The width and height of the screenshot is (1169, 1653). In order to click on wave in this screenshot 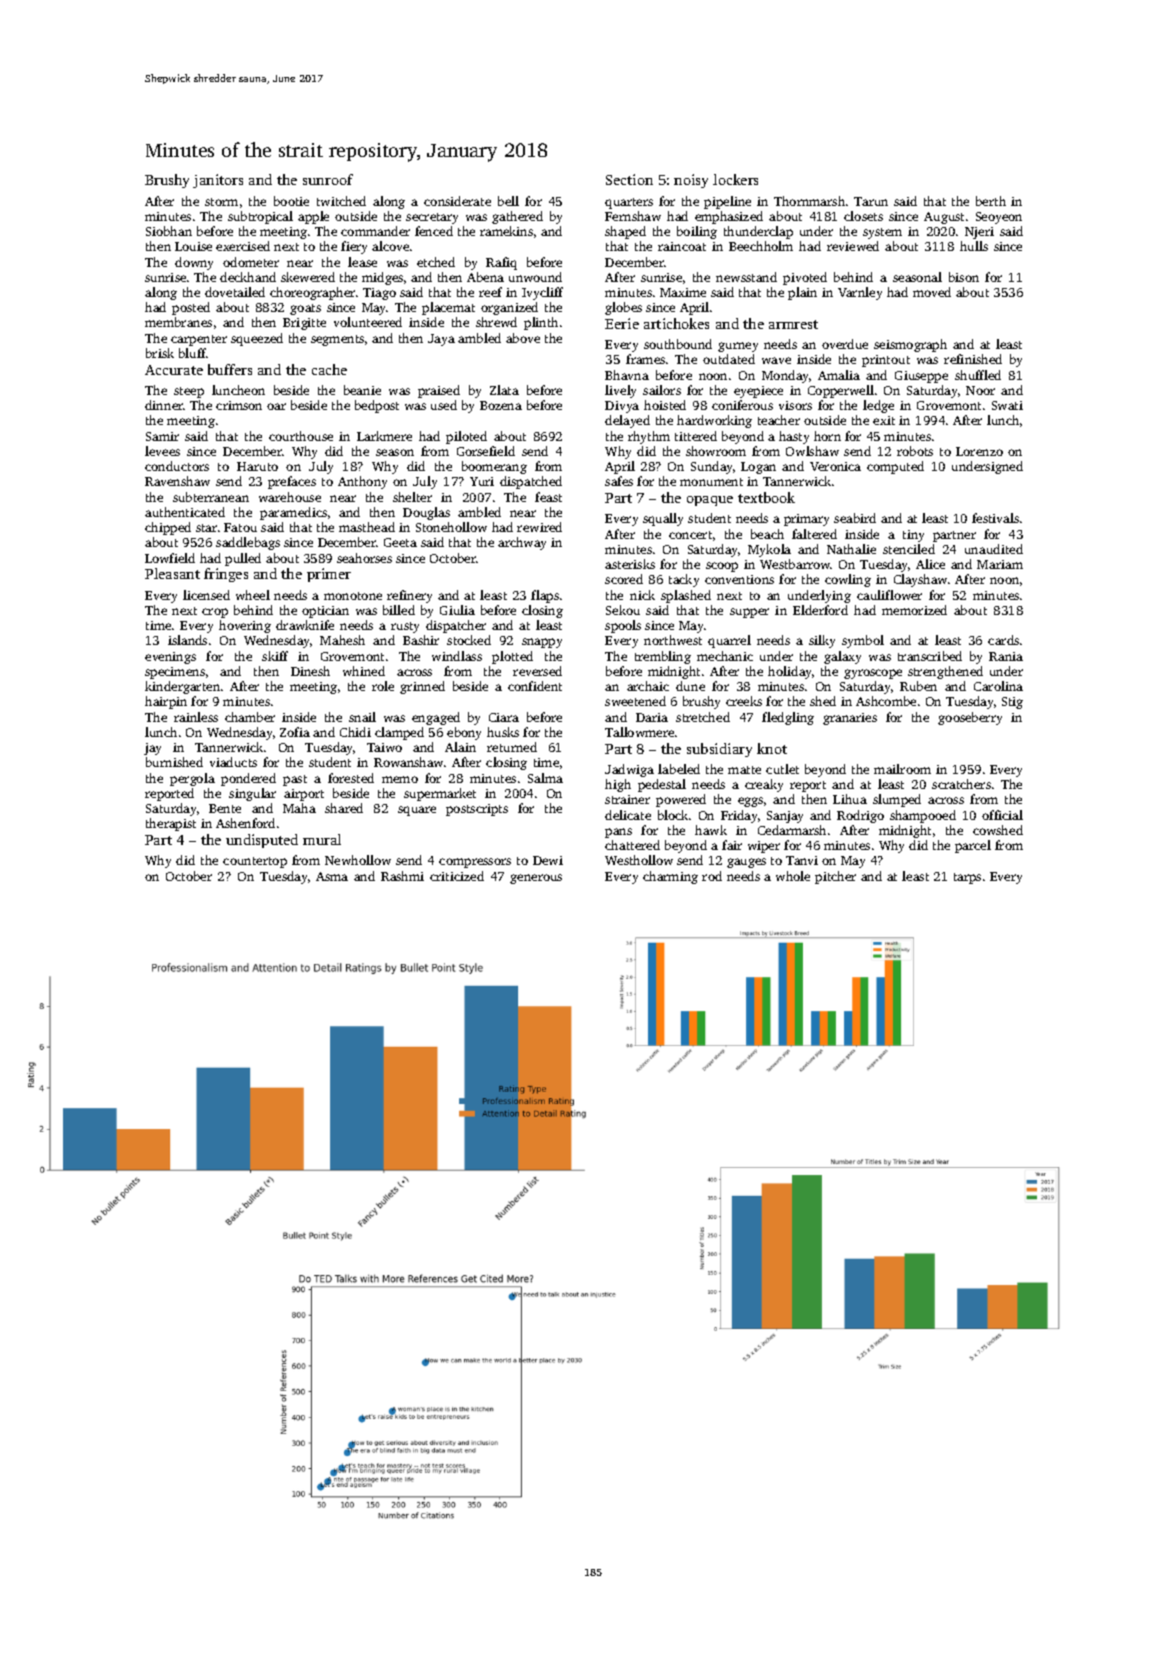, I will do `click(776, 360)`.
